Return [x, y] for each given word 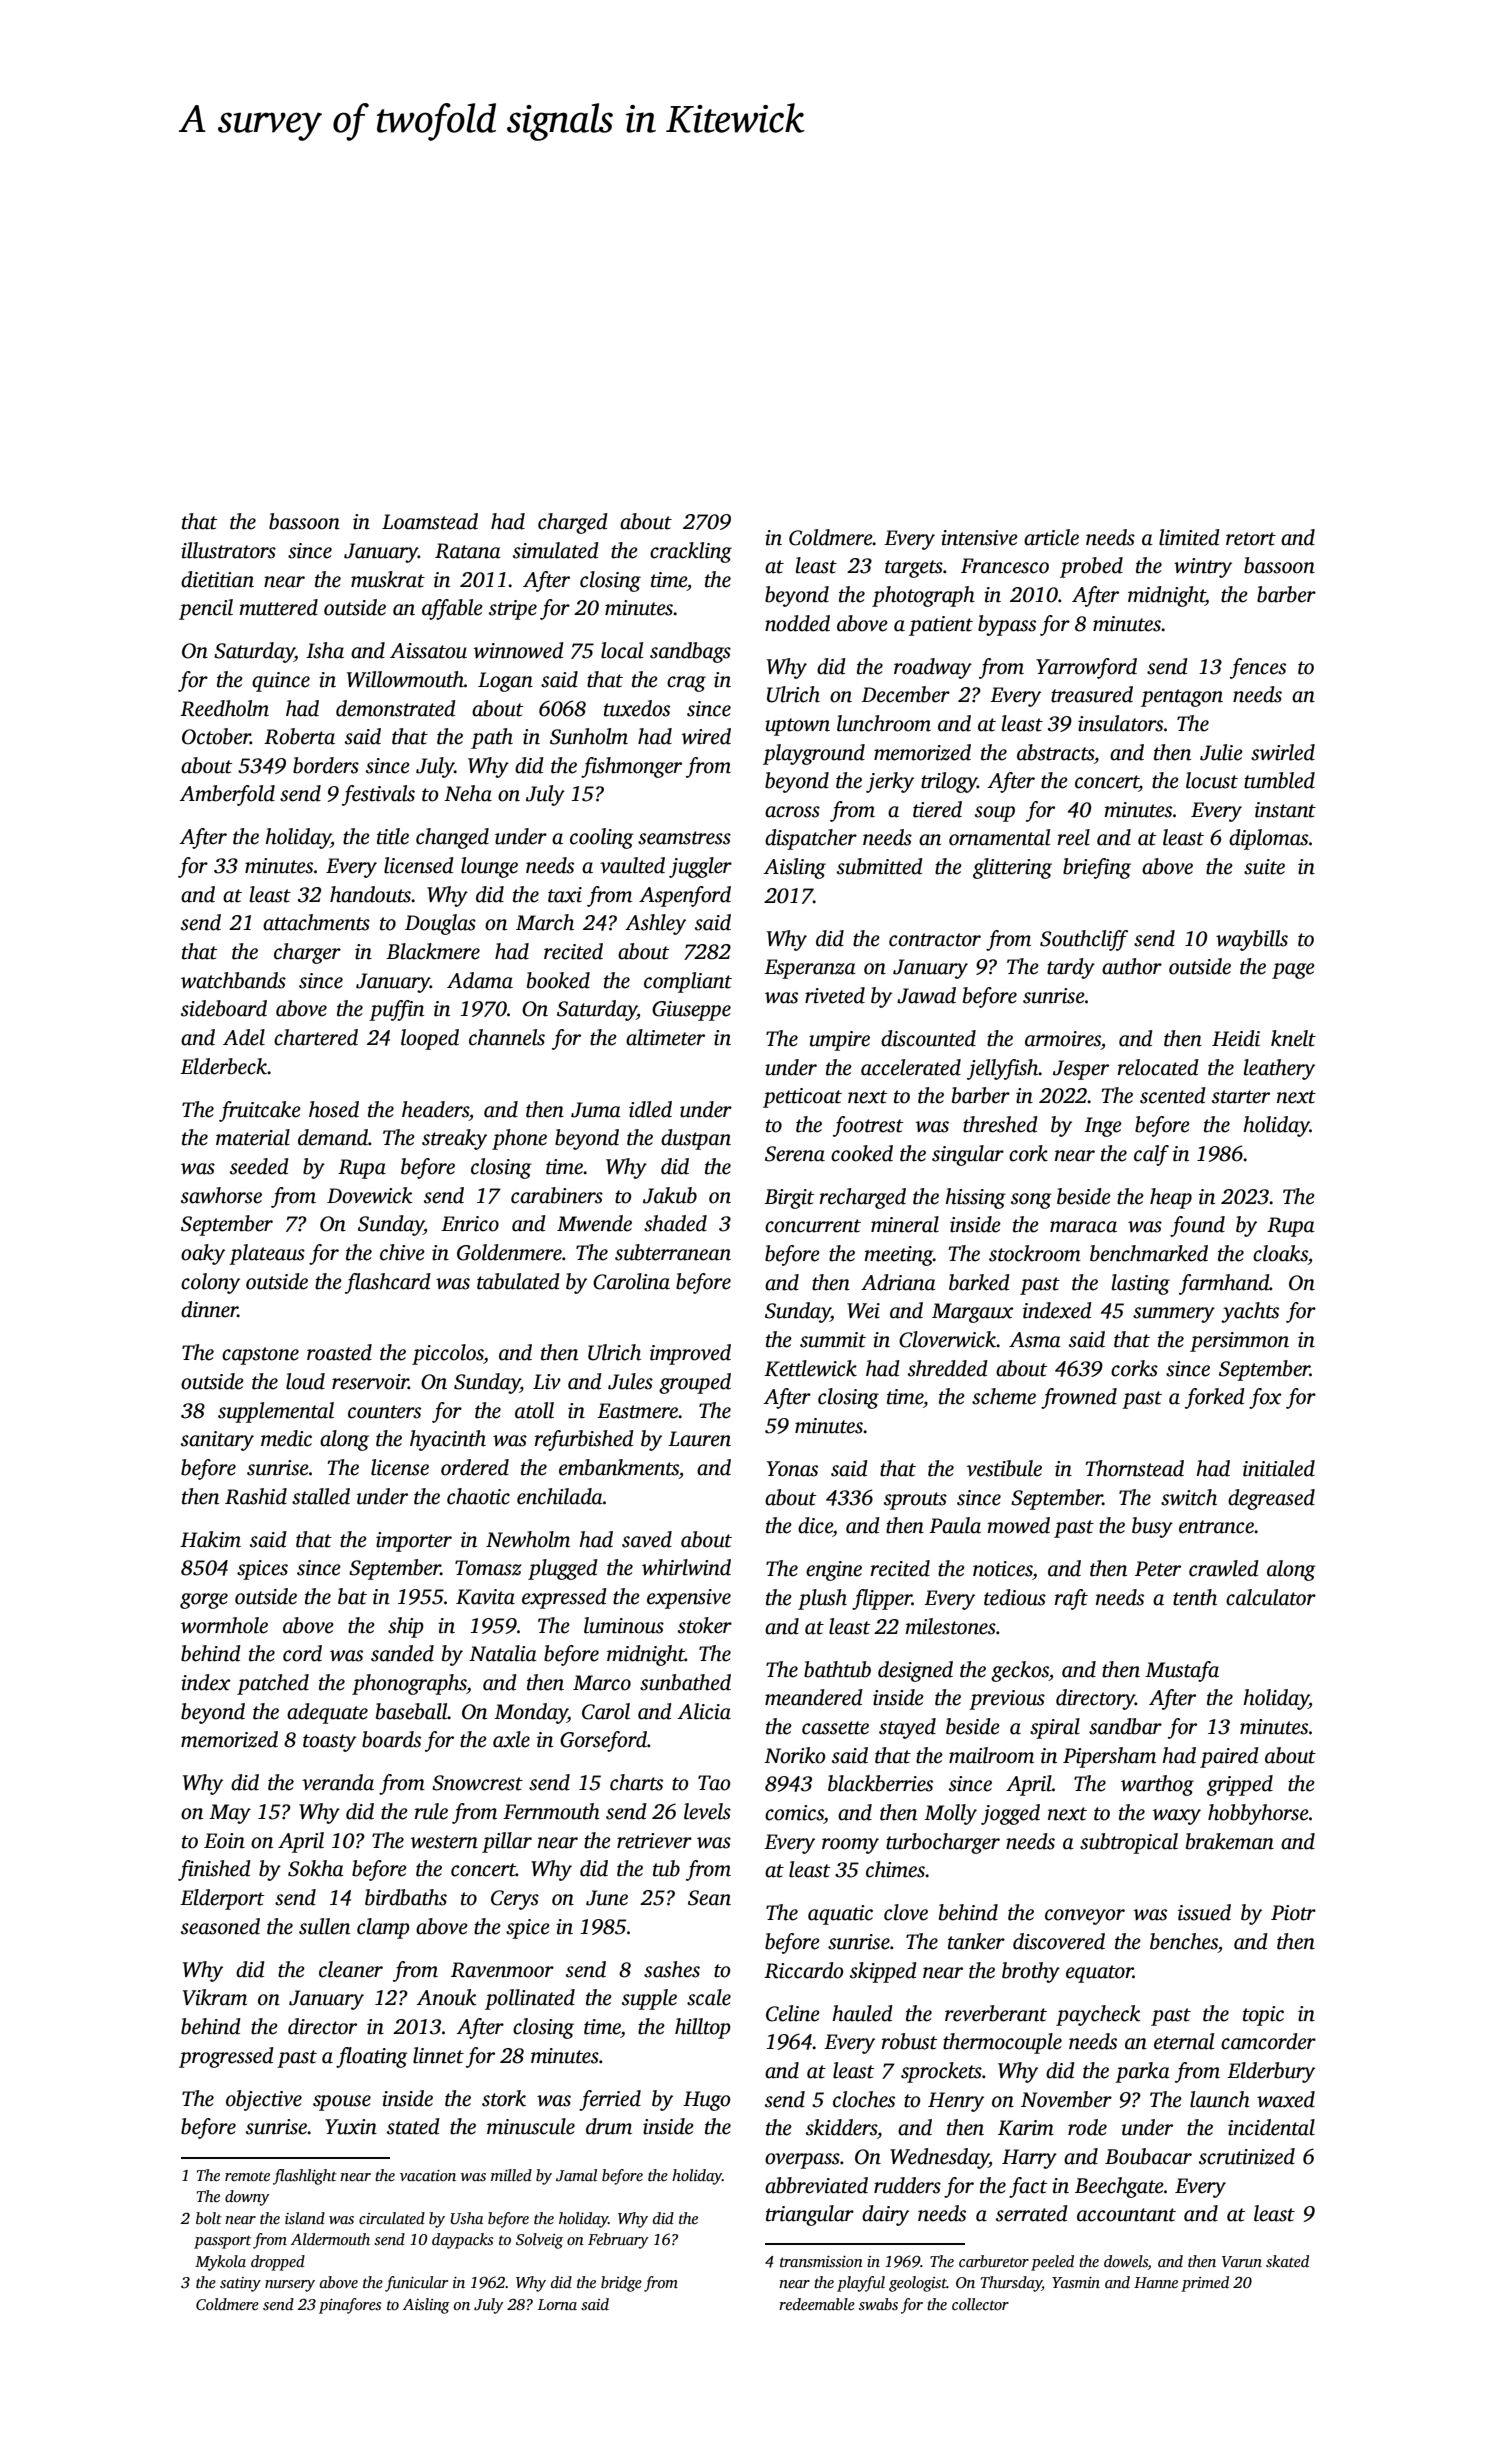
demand [333, 1137]
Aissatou [428, 651]
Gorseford [603, 1741]
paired [1229, 1757]
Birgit [789, 1199]
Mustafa [1182, 1671]
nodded [797, 623]
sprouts [915, 1501]
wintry [1203, 568]
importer [414, 1542]
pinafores [350, 2306]
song [1031, 1201]
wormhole [224, 1625]
